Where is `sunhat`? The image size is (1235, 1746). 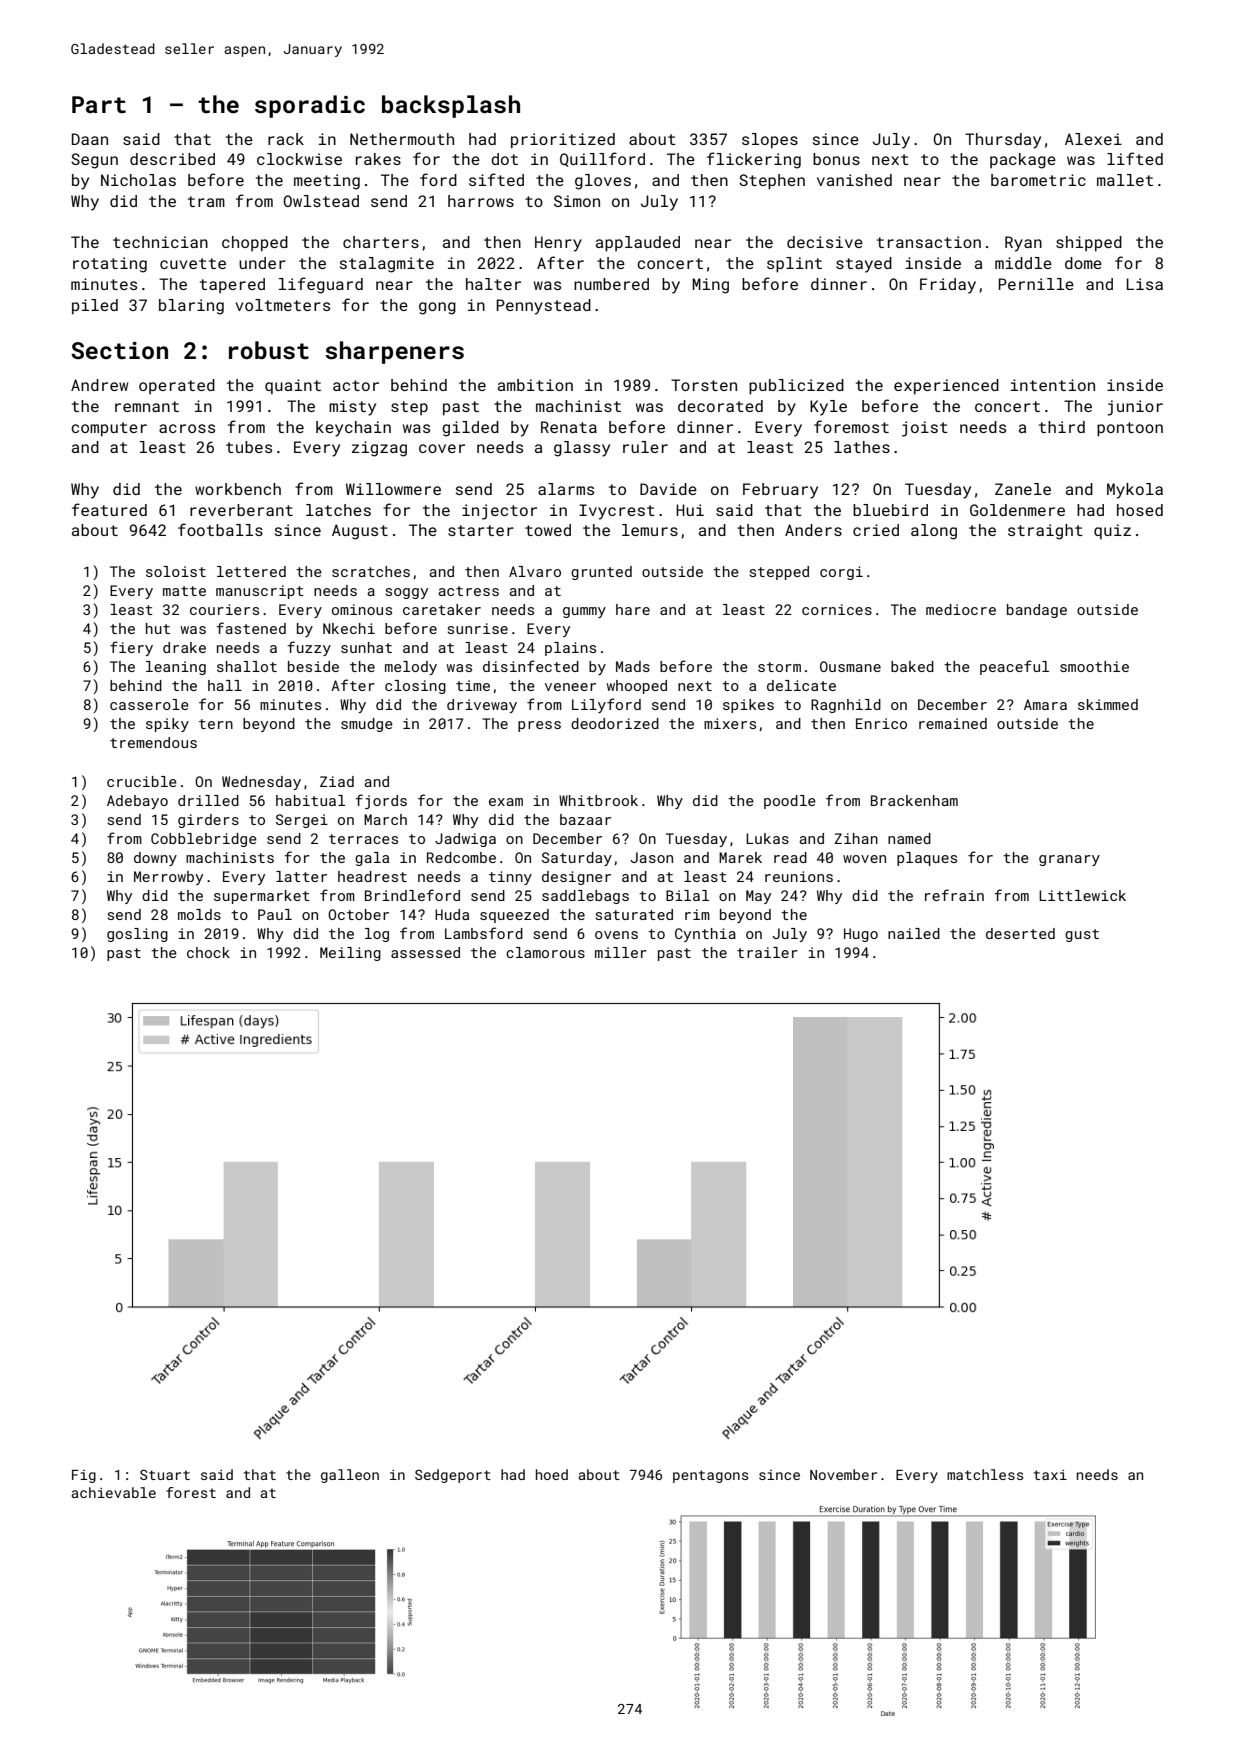
sunhat is located at coordinates (366, 647).
